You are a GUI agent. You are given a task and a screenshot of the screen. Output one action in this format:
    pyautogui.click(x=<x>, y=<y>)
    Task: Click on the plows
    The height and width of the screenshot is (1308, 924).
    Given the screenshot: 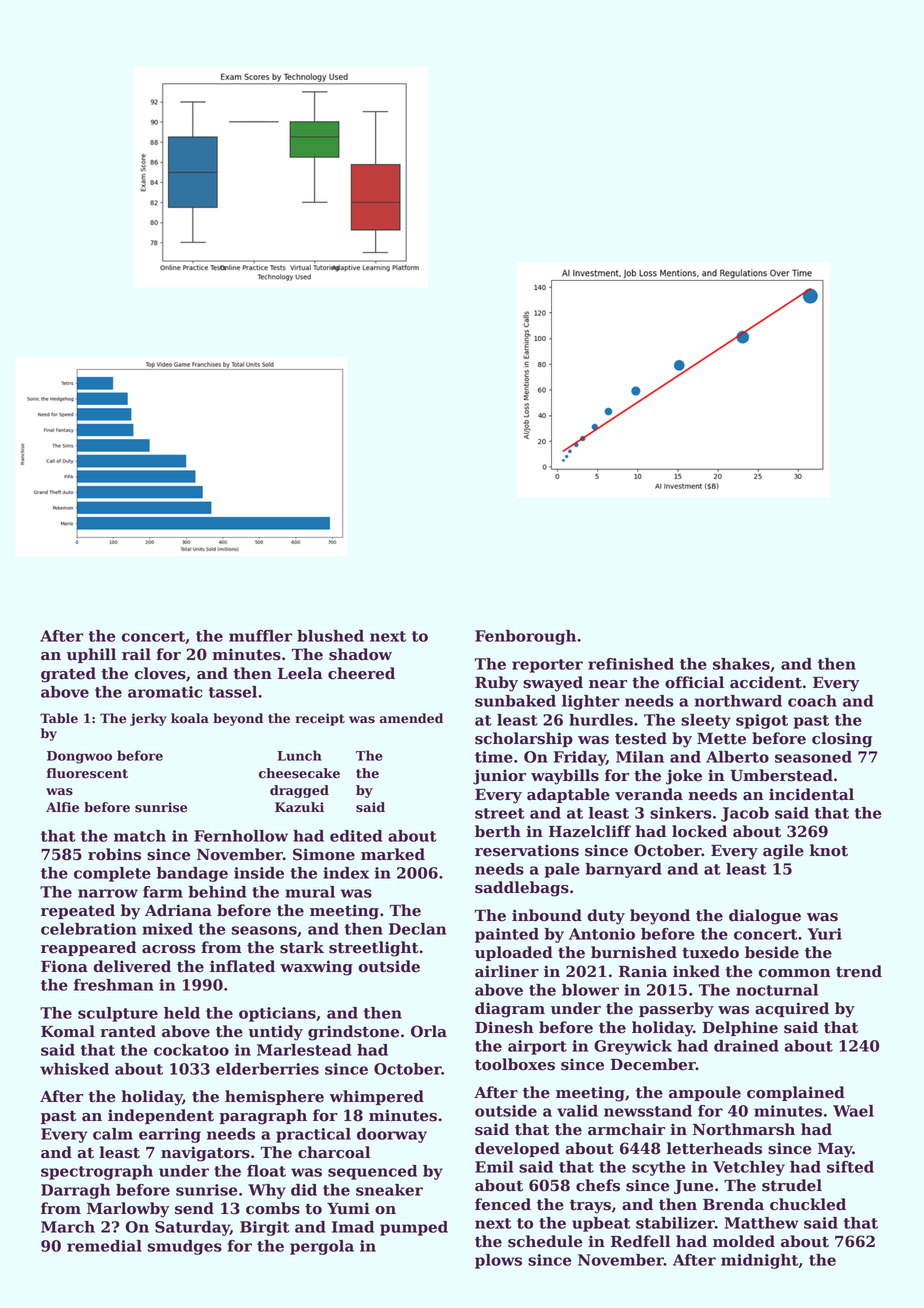 What is the action you would take?
    pyautogui.click(x=498, y=1261)
